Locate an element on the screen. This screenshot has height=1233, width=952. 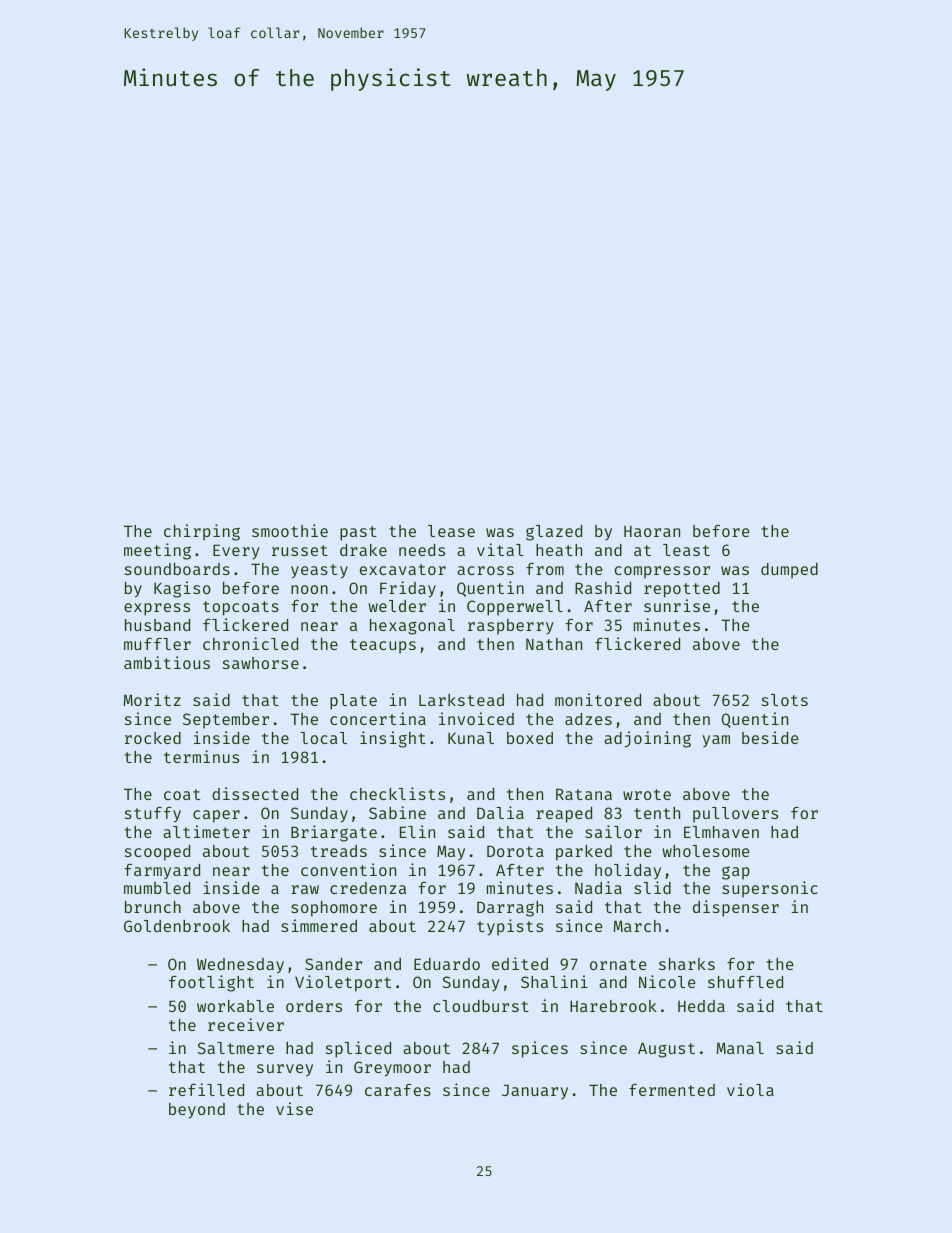
Elin is located at coordinates (417, 831).
